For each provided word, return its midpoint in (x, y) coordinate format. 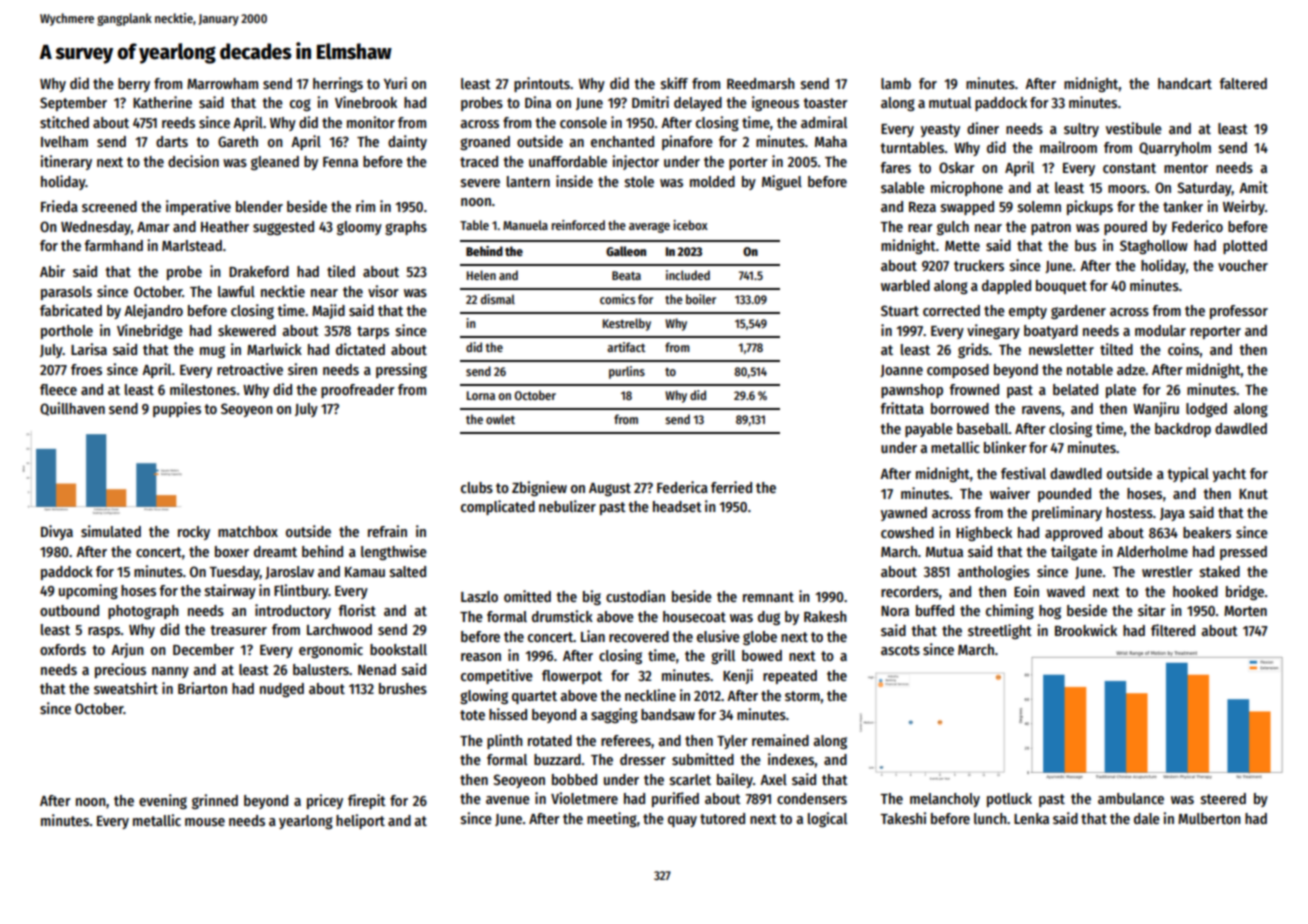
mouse (205, 822)
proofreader (358, 391)
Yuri (395, 83)
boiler (701, 299)
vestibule (1134, 128)
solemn (1039, 206)
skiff (674, 83)
